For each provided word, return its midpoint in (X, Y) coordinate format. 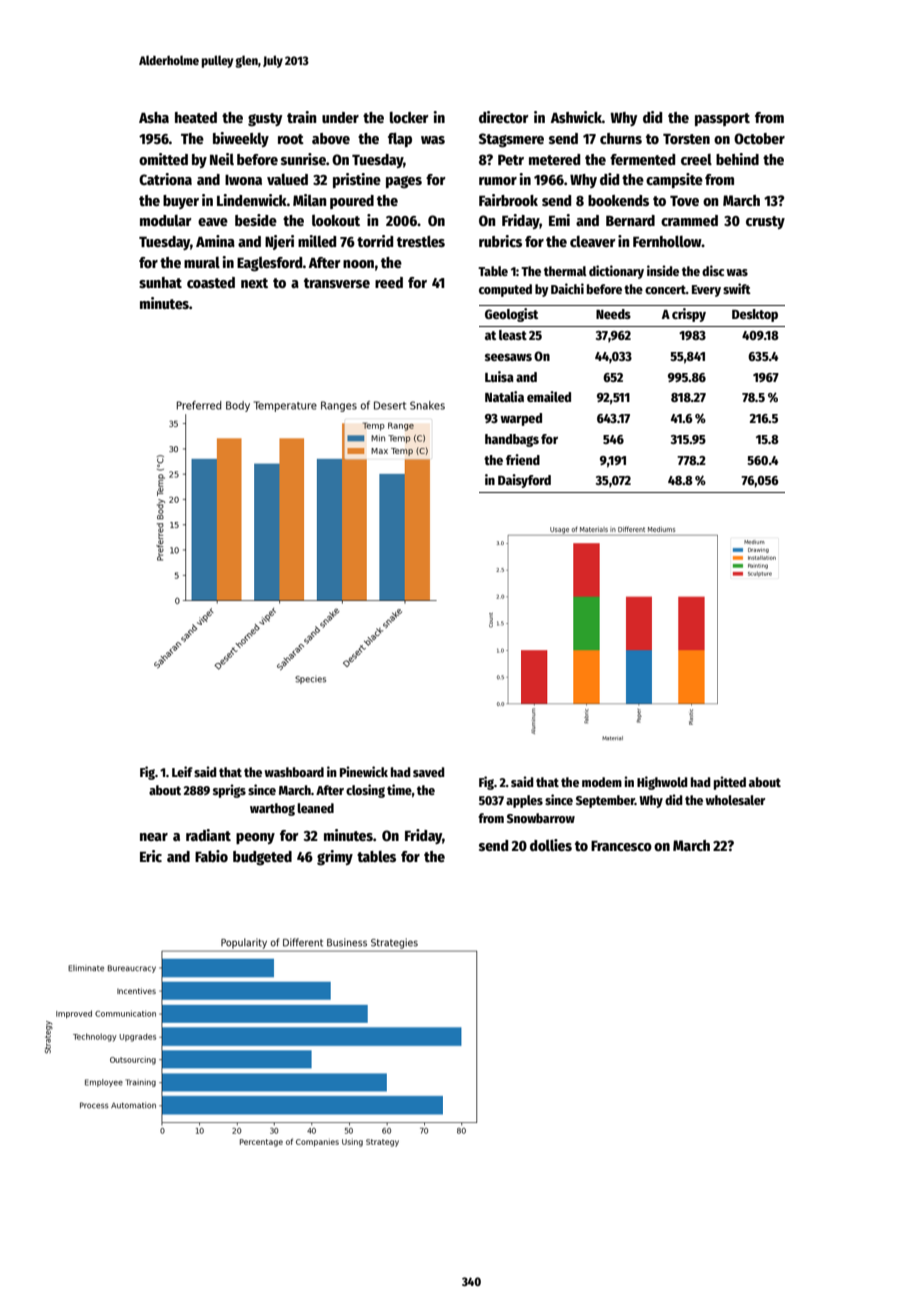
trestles (421, 241)
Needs (613, 314)
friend (523, 459)
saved (429, 772)
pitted (730, 783)
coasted (211, 282)
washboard (294, 772)
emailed (549, 396)
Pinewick (364, 771)
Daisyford (524, 481)
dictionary (616, 272)
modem (602, 782)
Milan (310, 200)
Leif (182, 771)
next (254, 283)
